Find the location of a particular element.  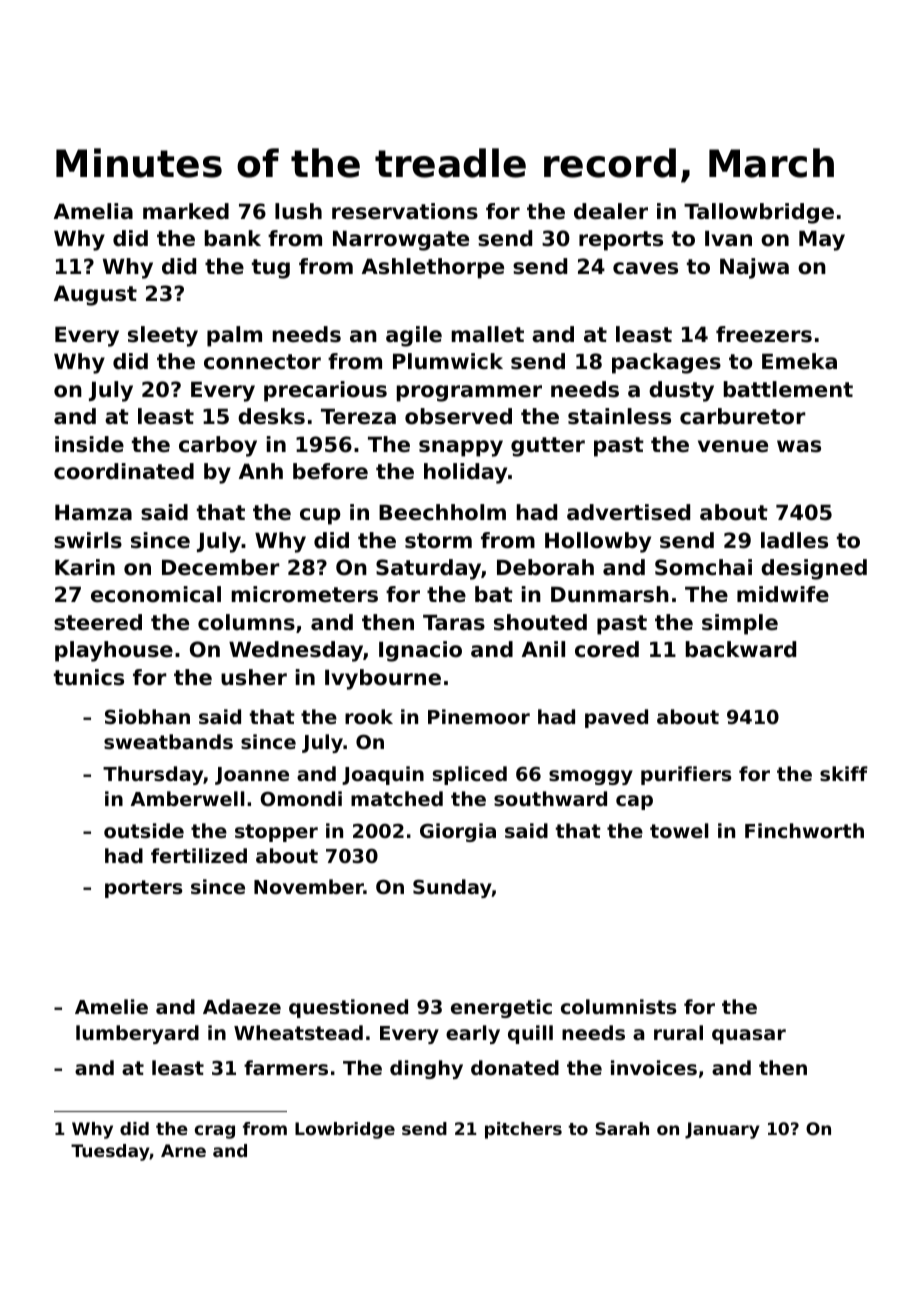

Thursday is located at coordinates (153, 775).
